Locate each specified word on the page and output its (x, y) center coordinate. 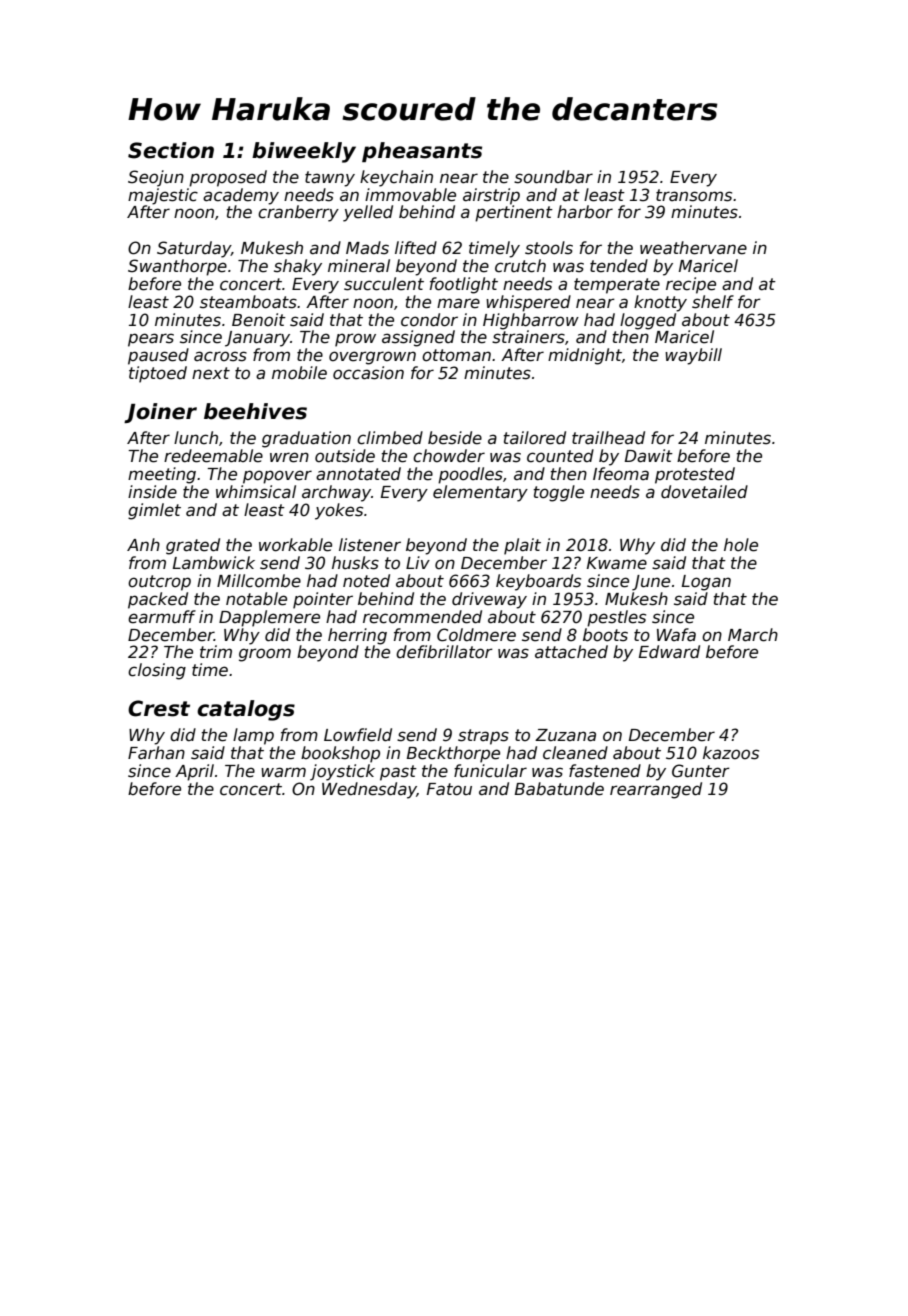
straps (483, 737)
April (194, 772)
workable (295, 545)
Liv (418, 562)
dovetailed (704, 492)
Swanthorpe (177, 267)
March (753, 635)
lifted (416, 248)
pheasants (422, 152)
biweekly (304, 152)
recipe (691, 285)
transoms (694, 195)
